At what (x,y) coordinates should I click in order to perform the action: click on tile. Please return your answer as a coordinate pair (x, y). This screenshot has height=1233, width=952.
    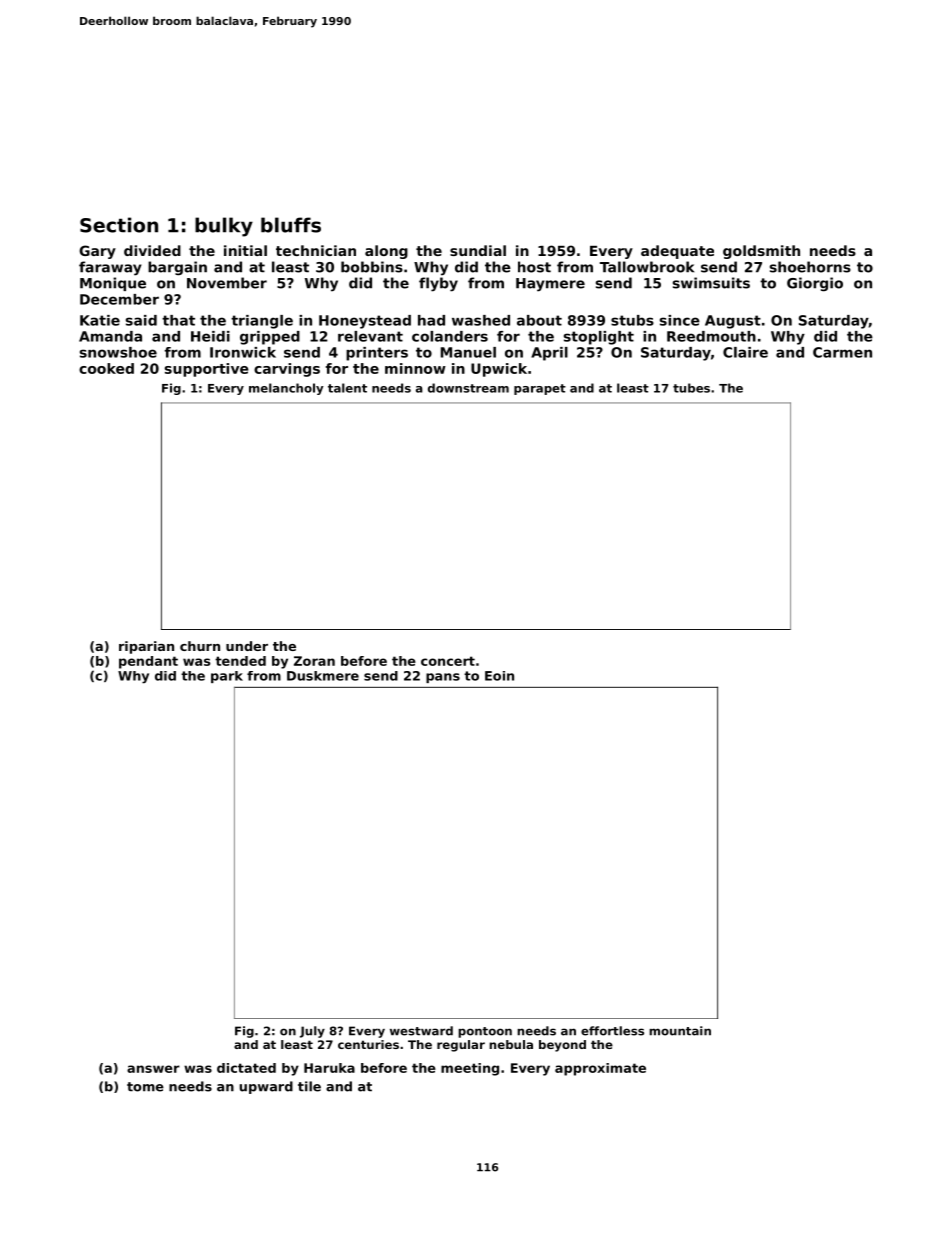
    Looking at the image, I should click on (309, 1086).
